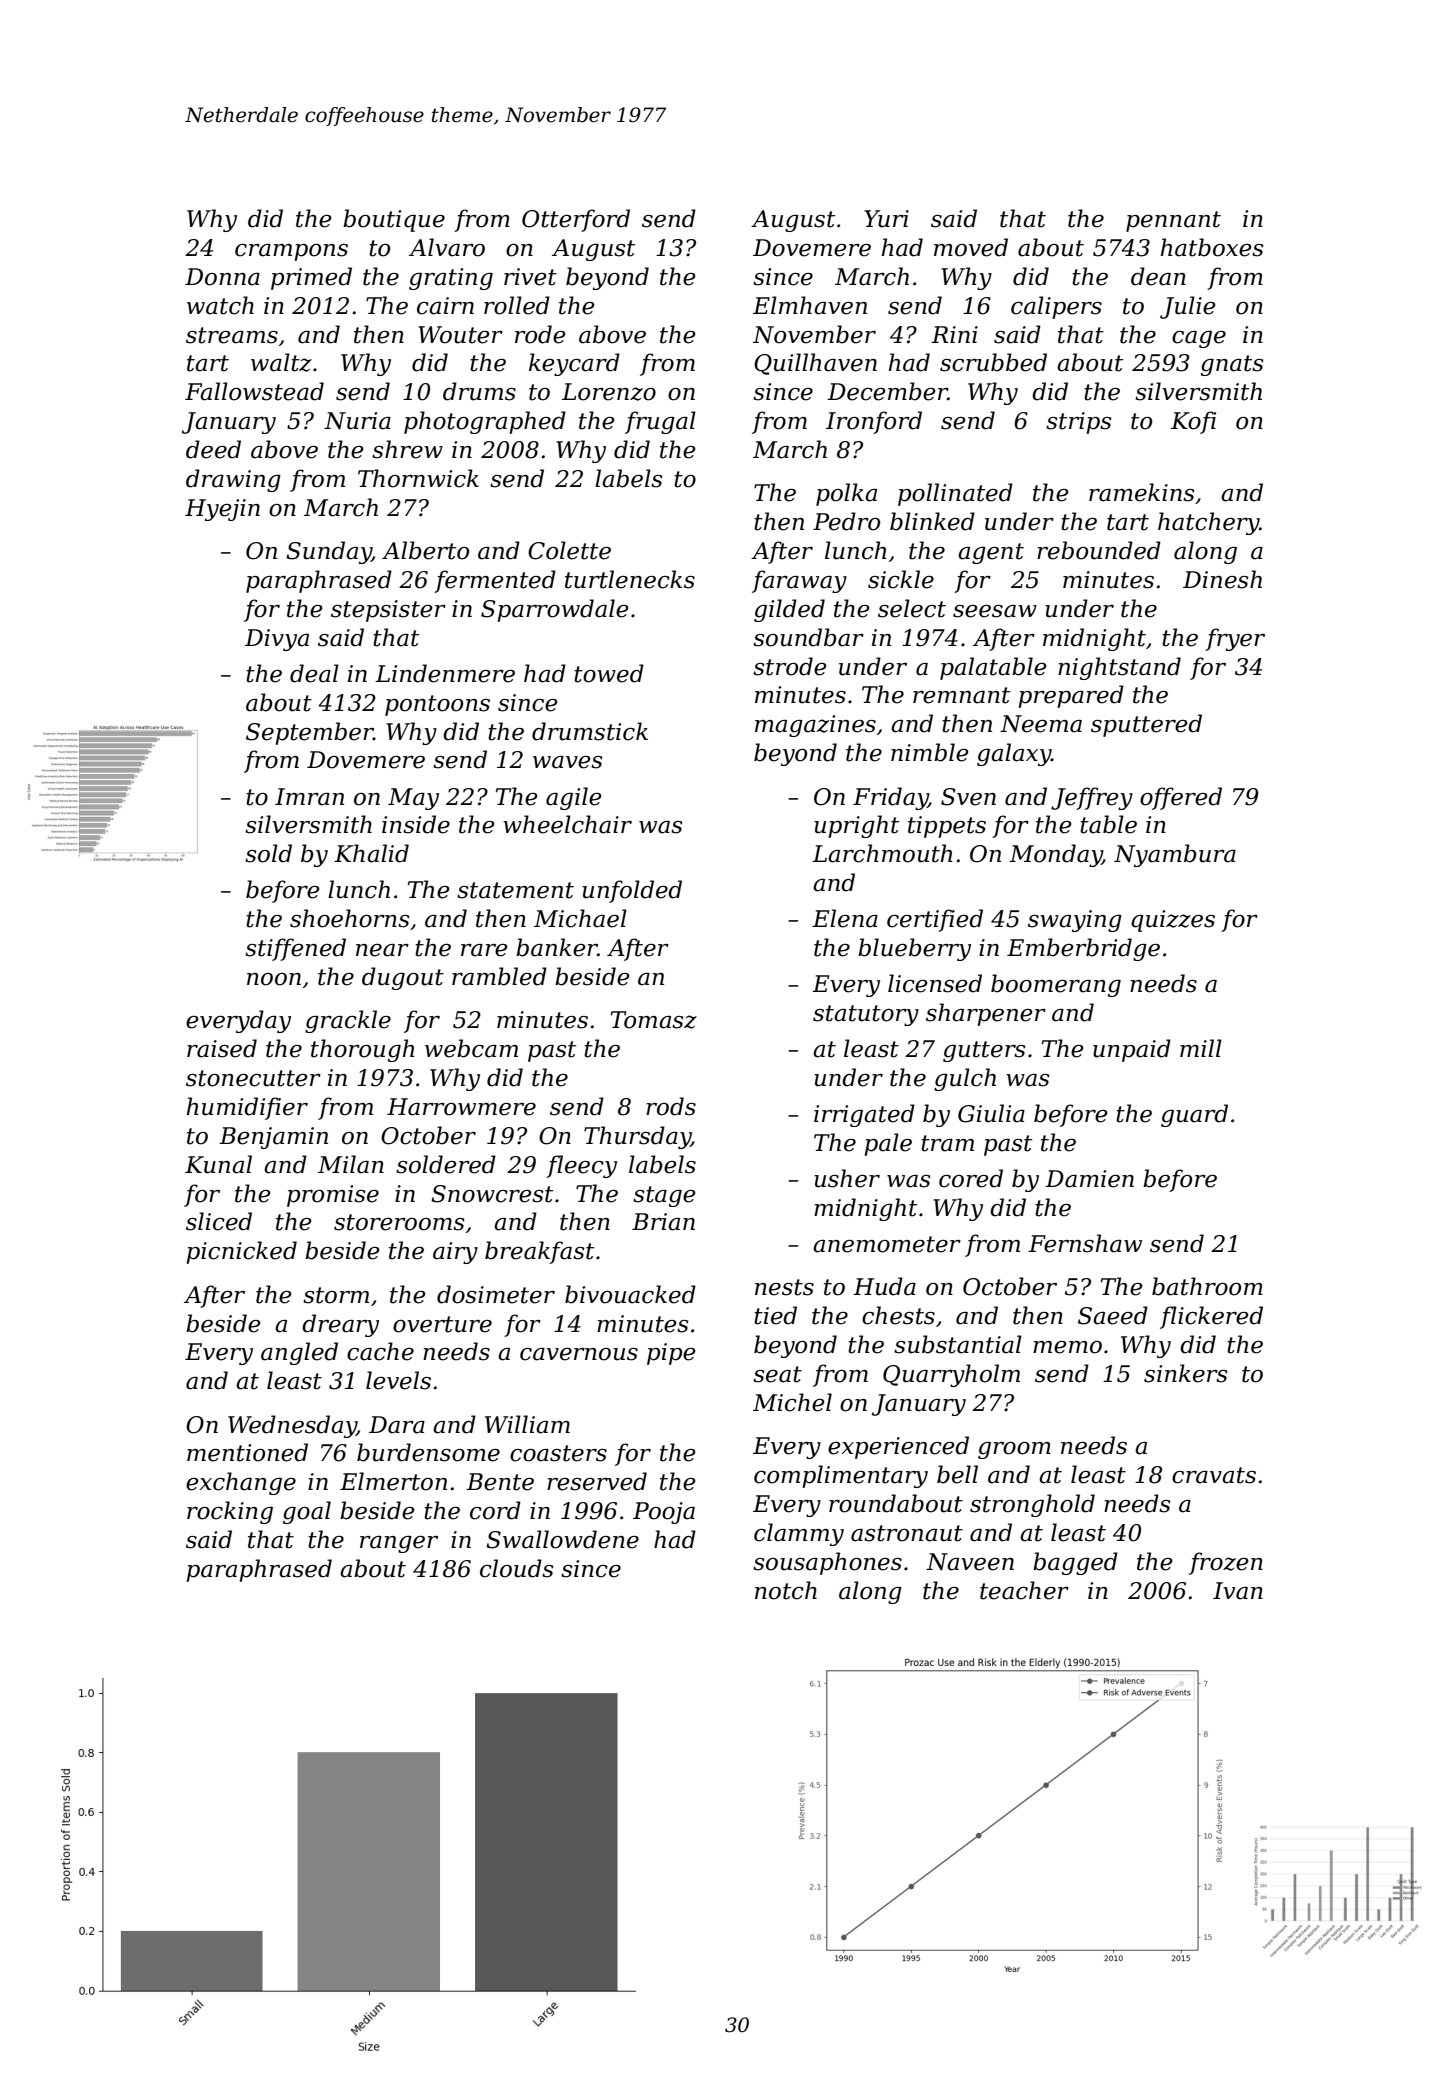 This image has width=1450, height=2100. What do you see at coordinates (399, 1544) in the image?
I see `ranger` at bounding box center [399, 1544].
